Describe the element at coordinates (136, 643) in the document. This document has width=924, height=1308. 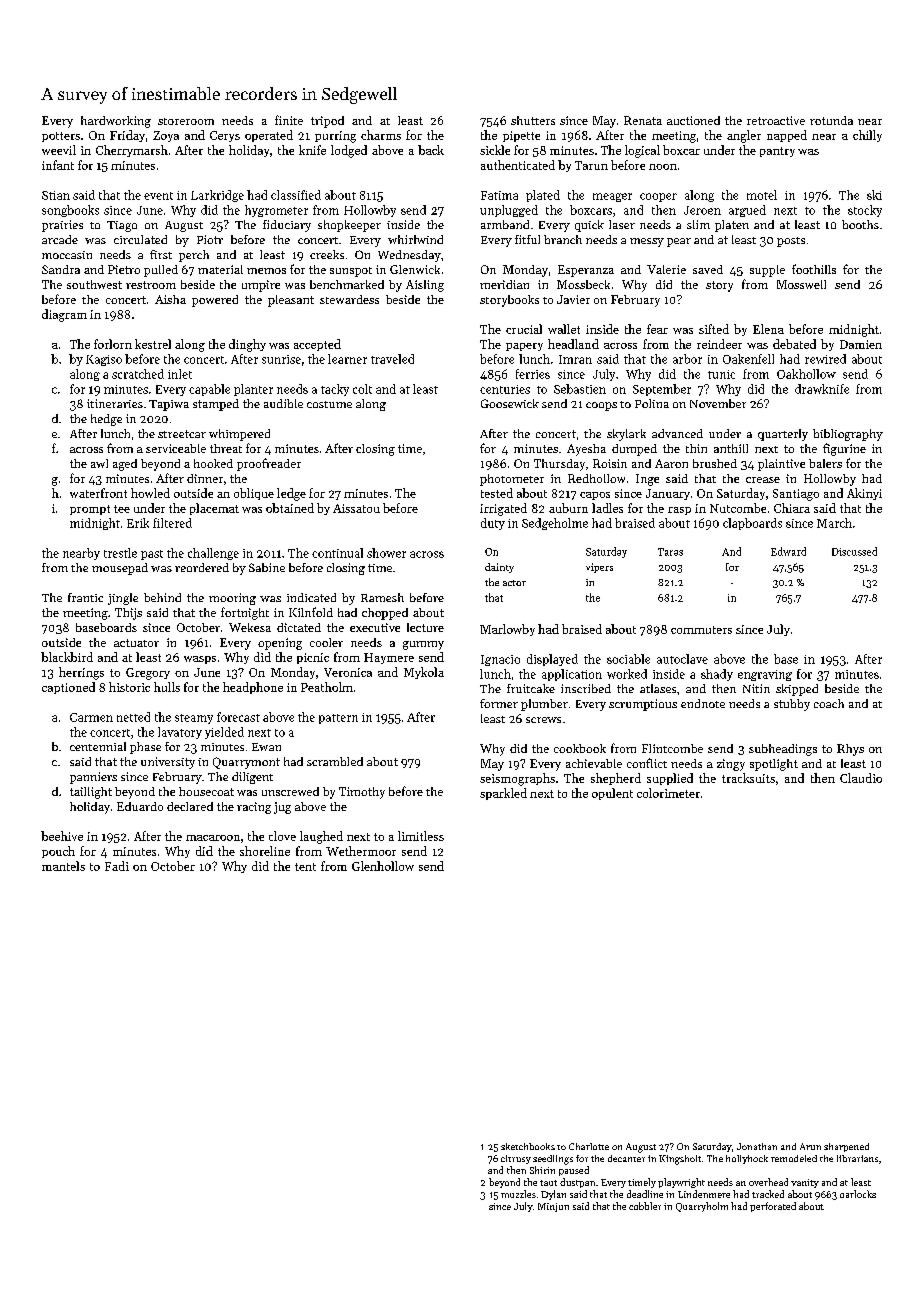
I see `actuator` at that location.
